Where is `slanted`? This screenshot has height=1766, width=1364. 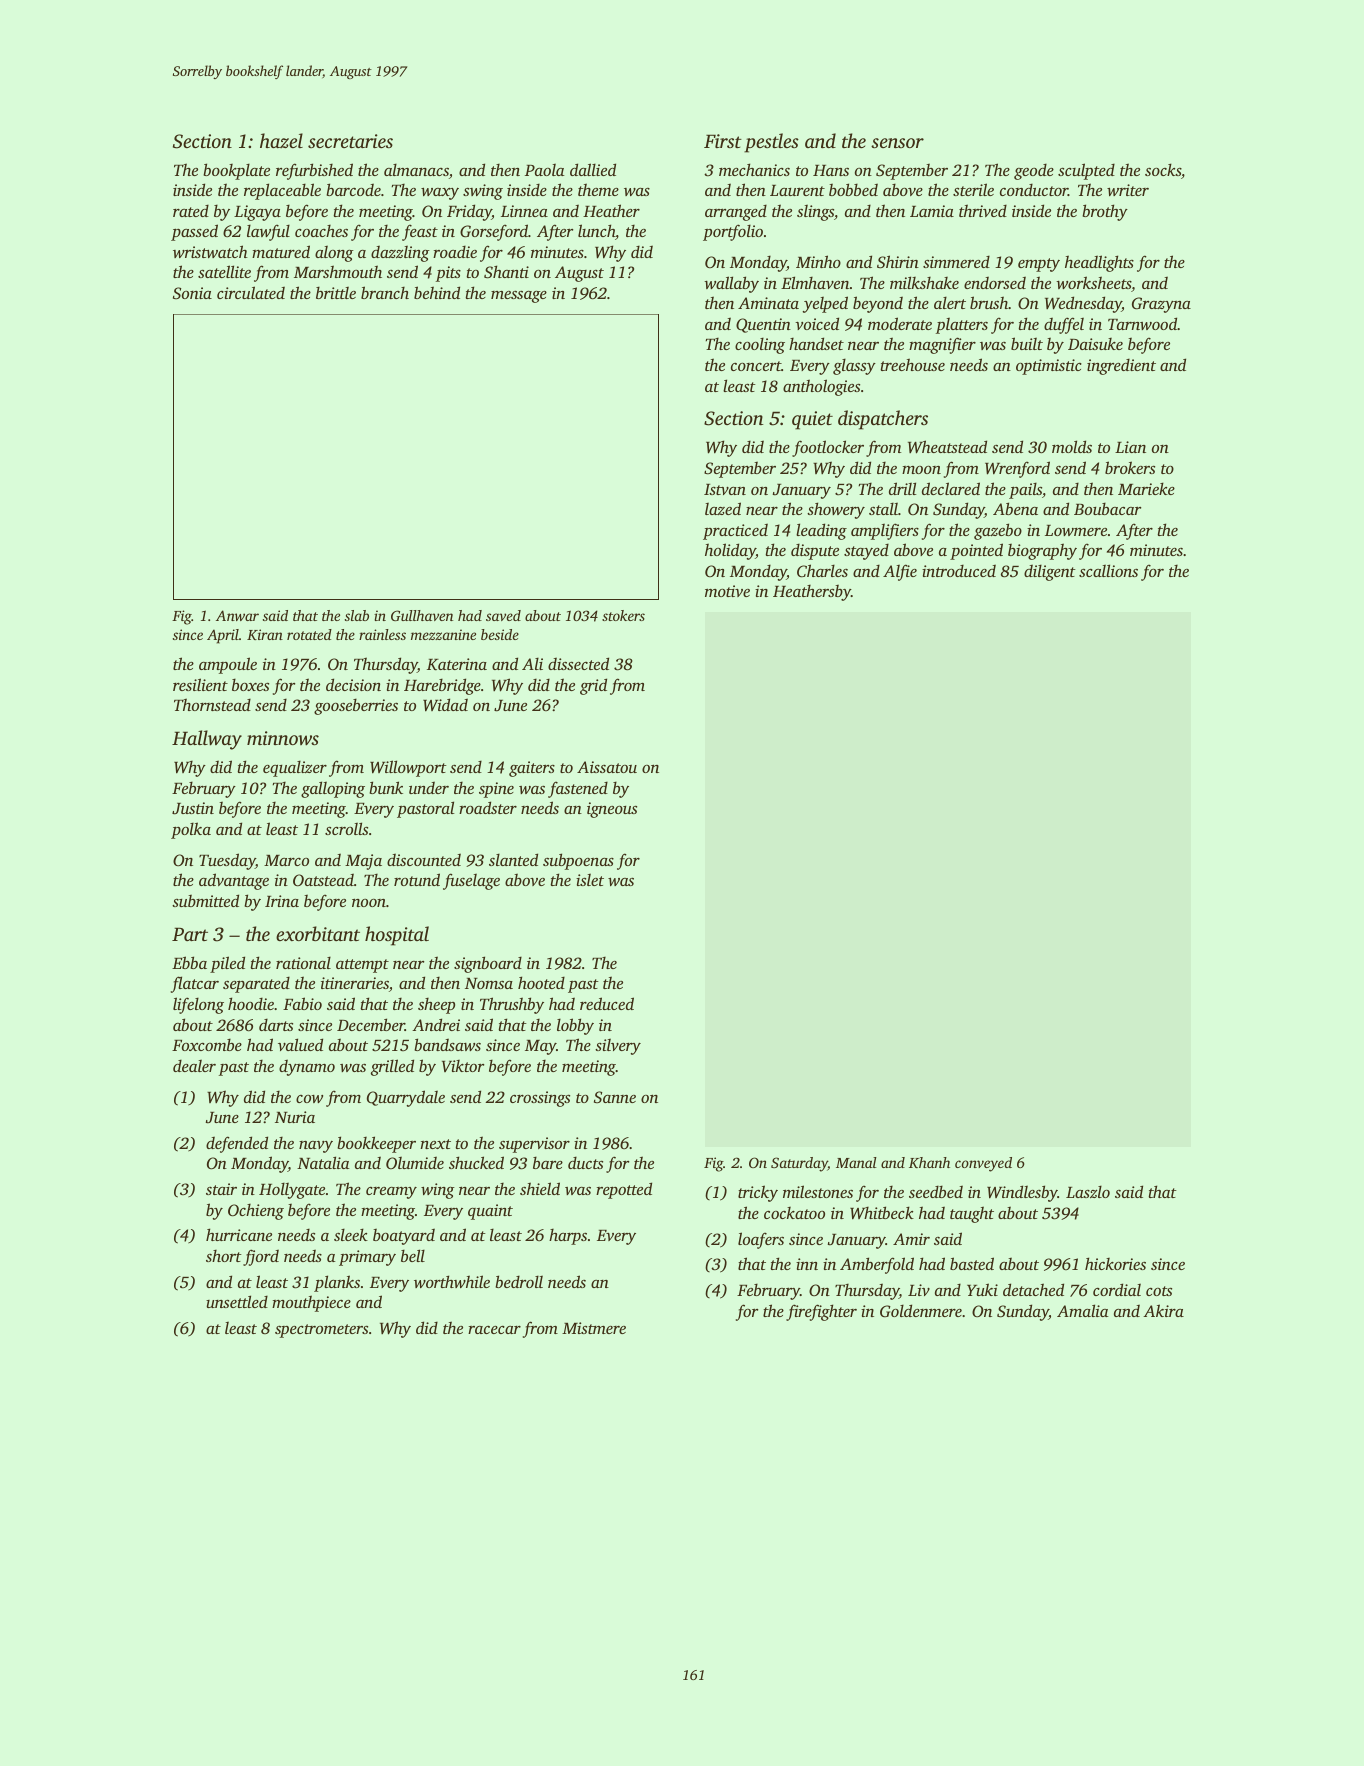 slanted is located at coordinates (513, 859).
